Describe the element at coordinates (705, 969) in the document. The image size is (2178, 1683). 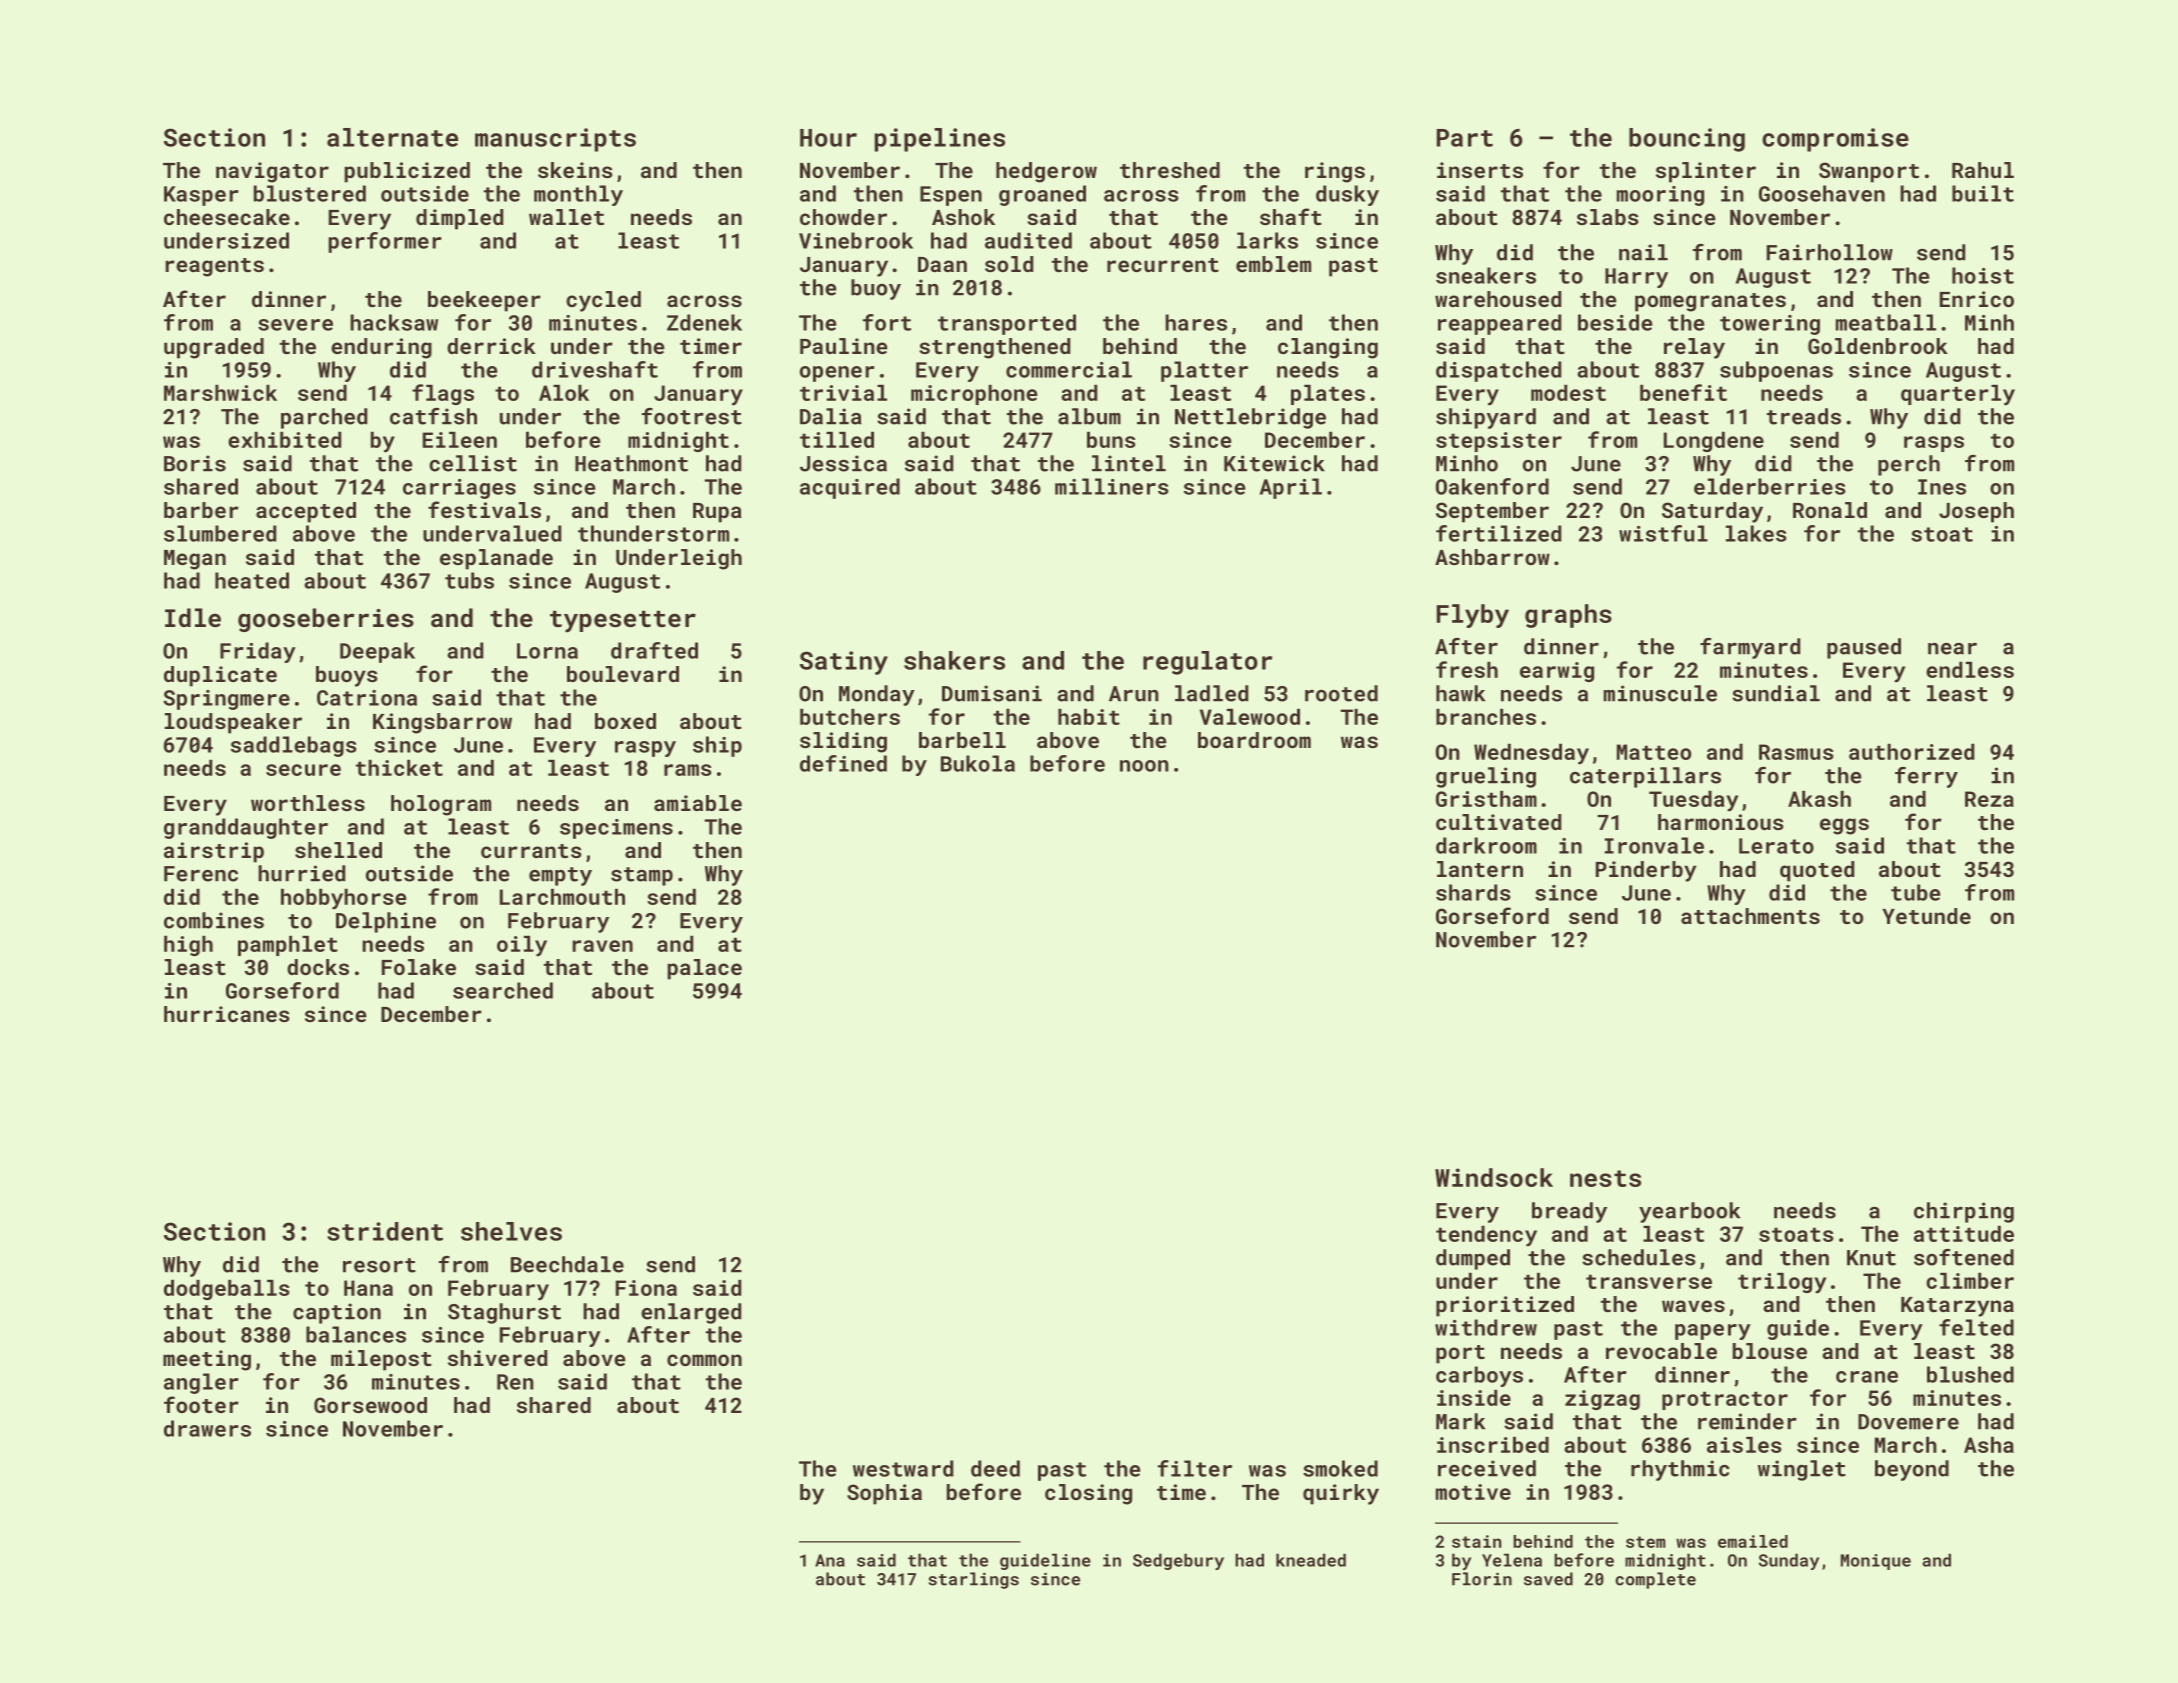
I see `palace` at that location.
